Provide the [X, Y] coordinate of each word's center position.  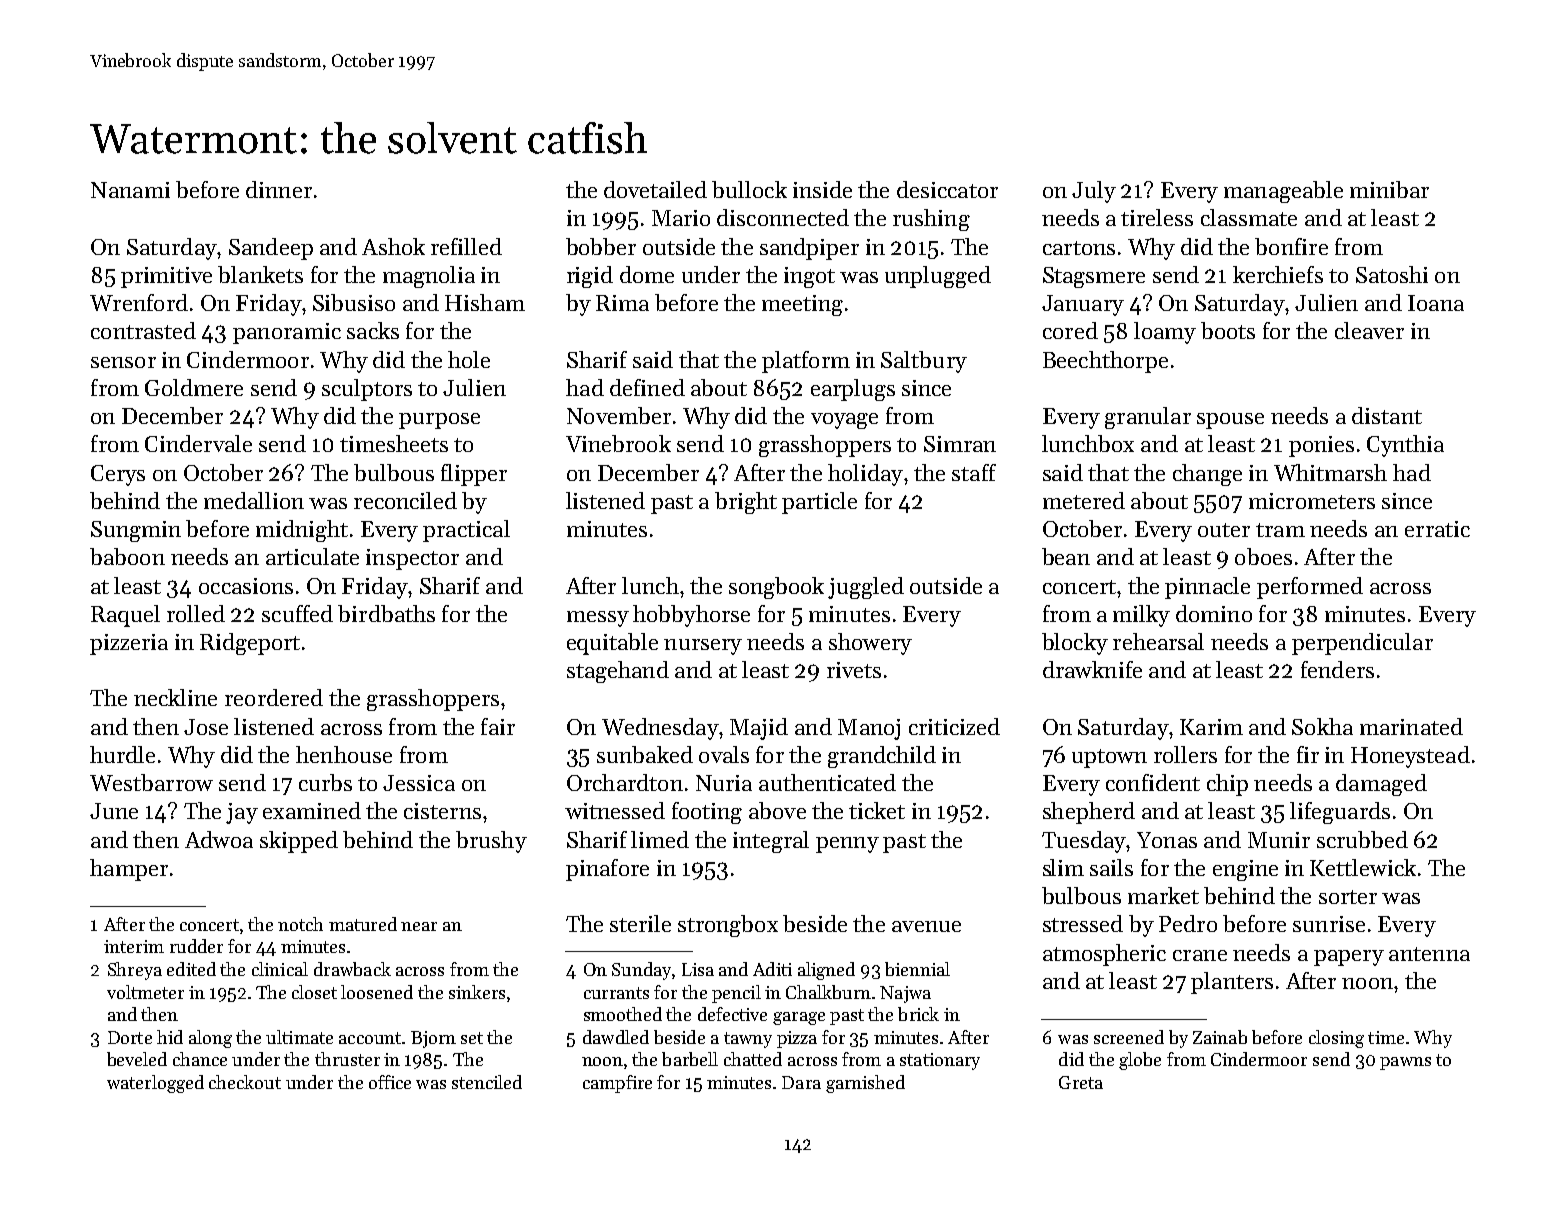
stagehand [618, 672]
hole [469, 359]
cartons [1079, 248]
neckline [175, 697]
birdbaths [386, 613]
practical [466, 531]
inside [822, 189]
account [370, 1038]
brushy [491, 842]
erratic [1437, 529]
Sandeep [271, 249]
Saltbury [924, 362]
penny [847, 845]
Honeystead [1410, 757]
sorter [1348, 897]
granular [1148, 418]
